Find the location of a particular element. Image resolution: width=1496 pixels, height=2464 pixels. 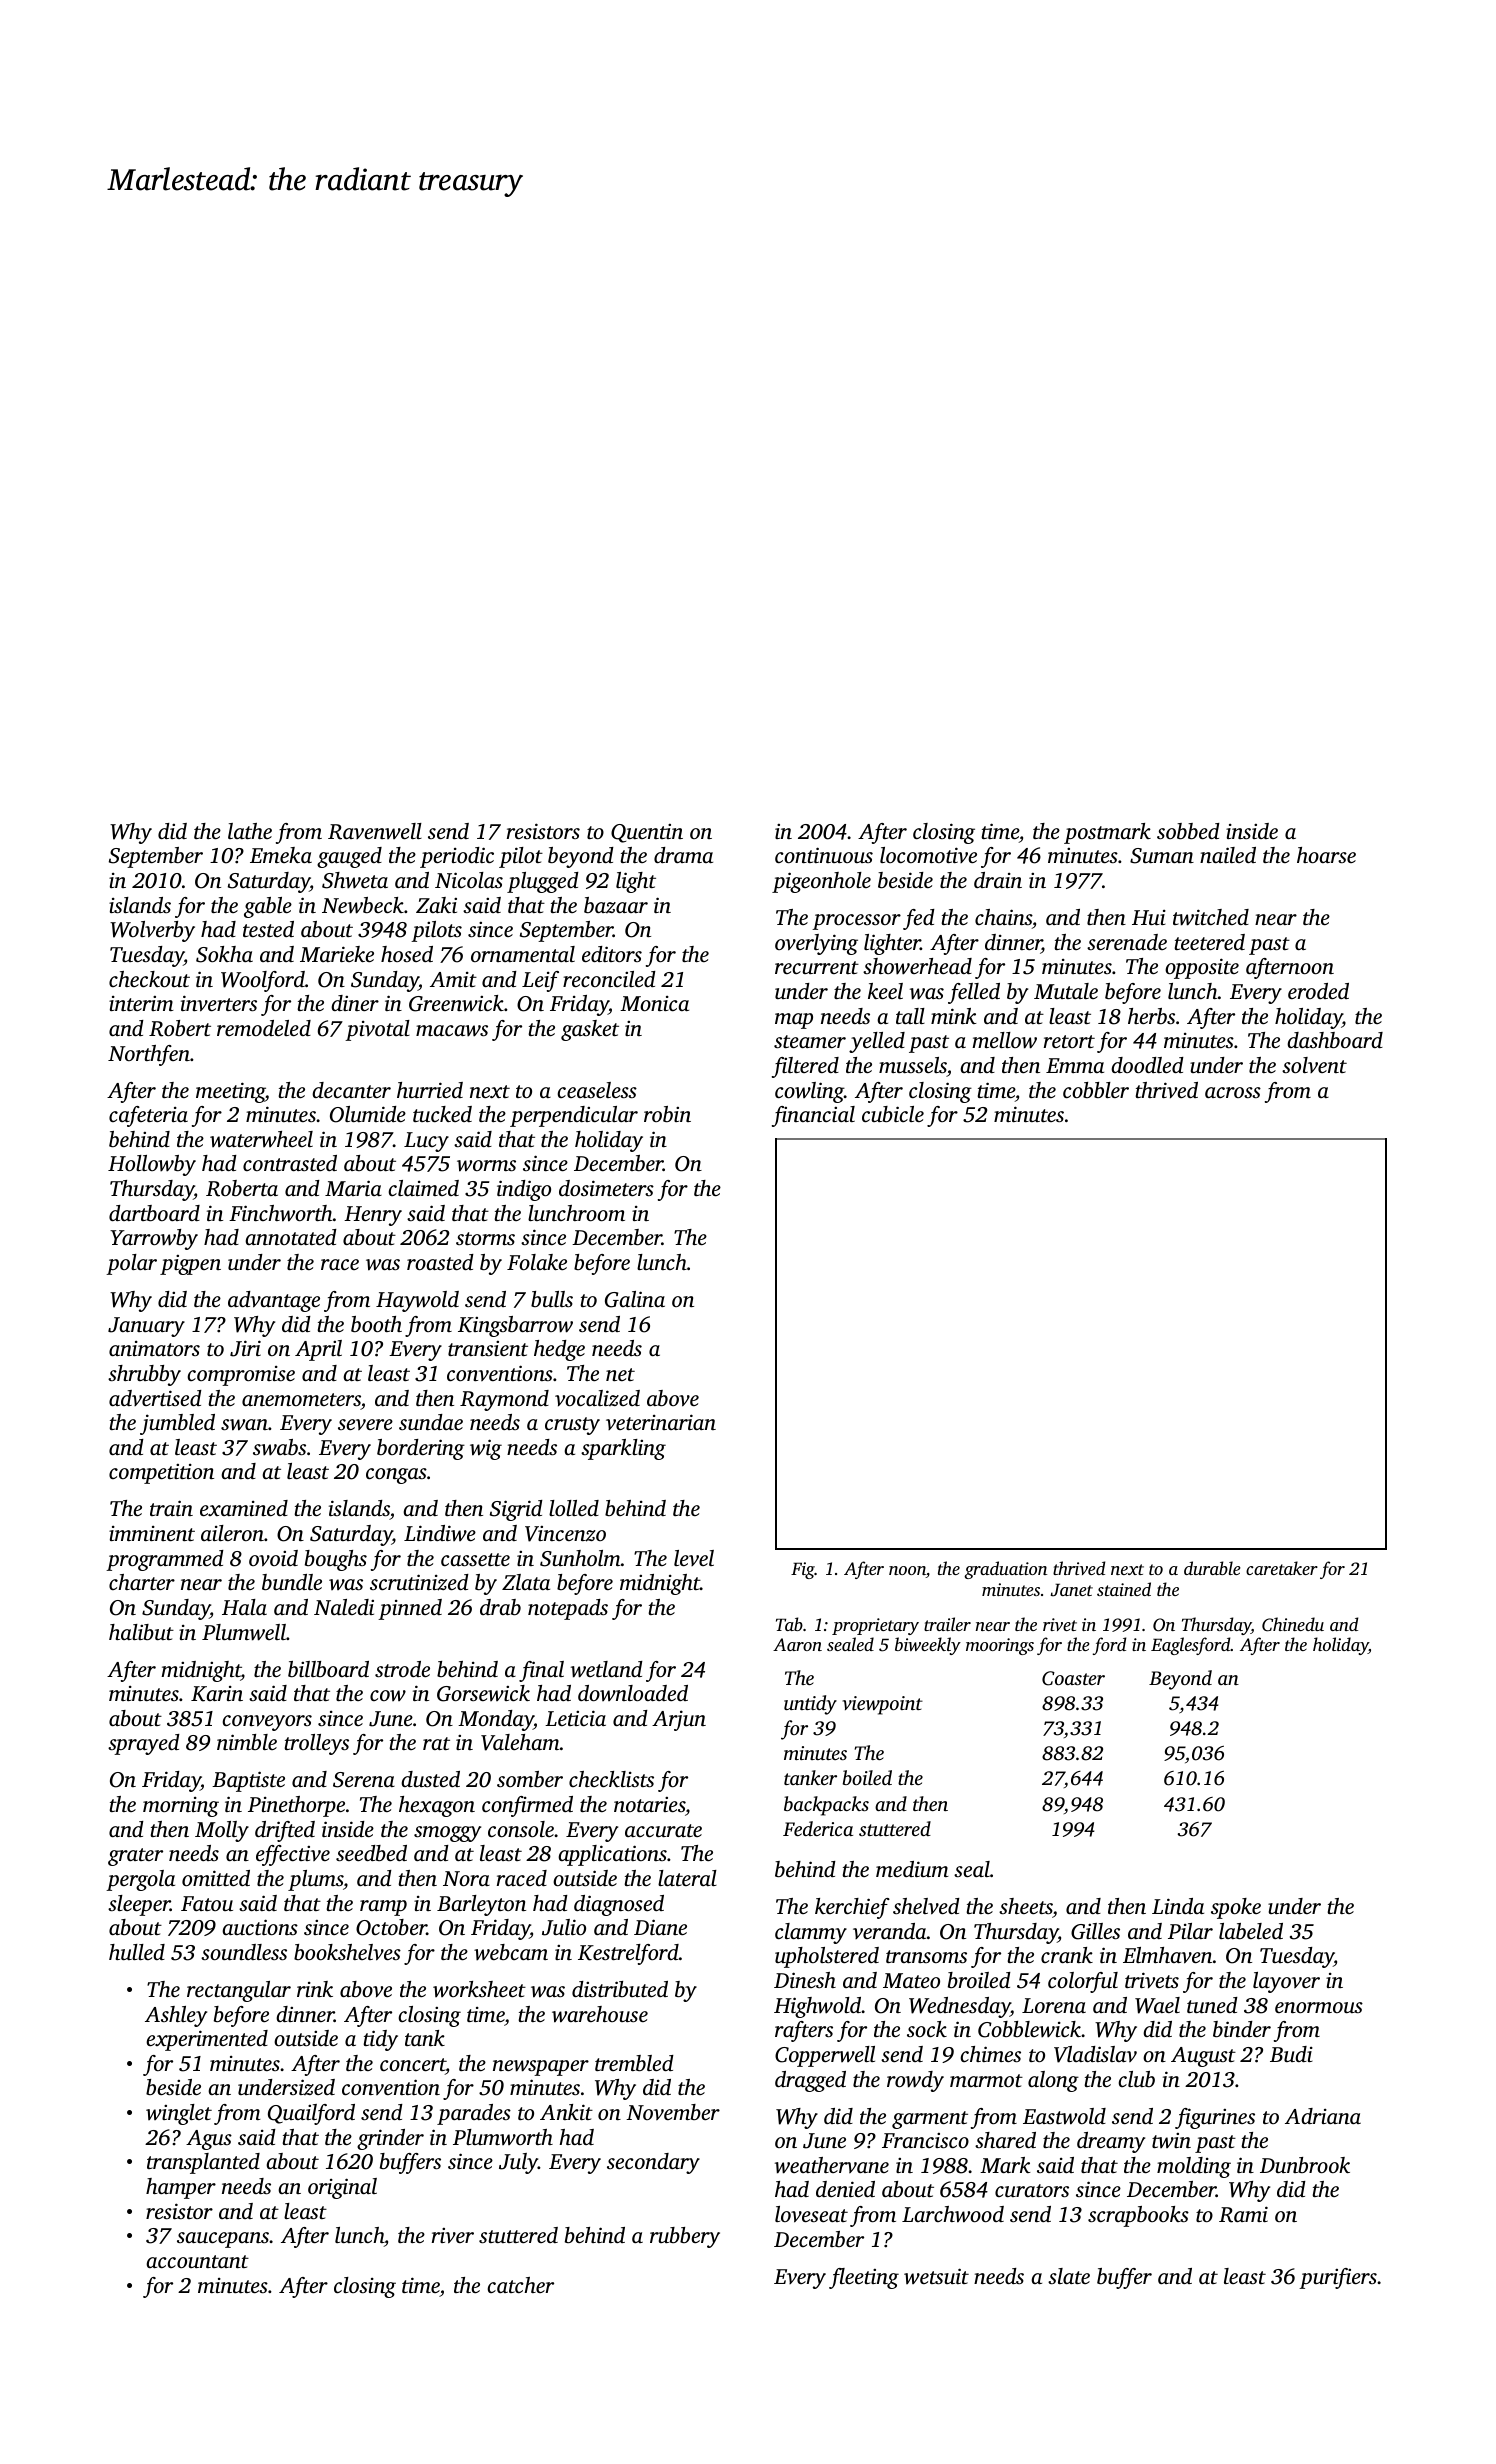

across is located at coordinates (1233, 1092).
